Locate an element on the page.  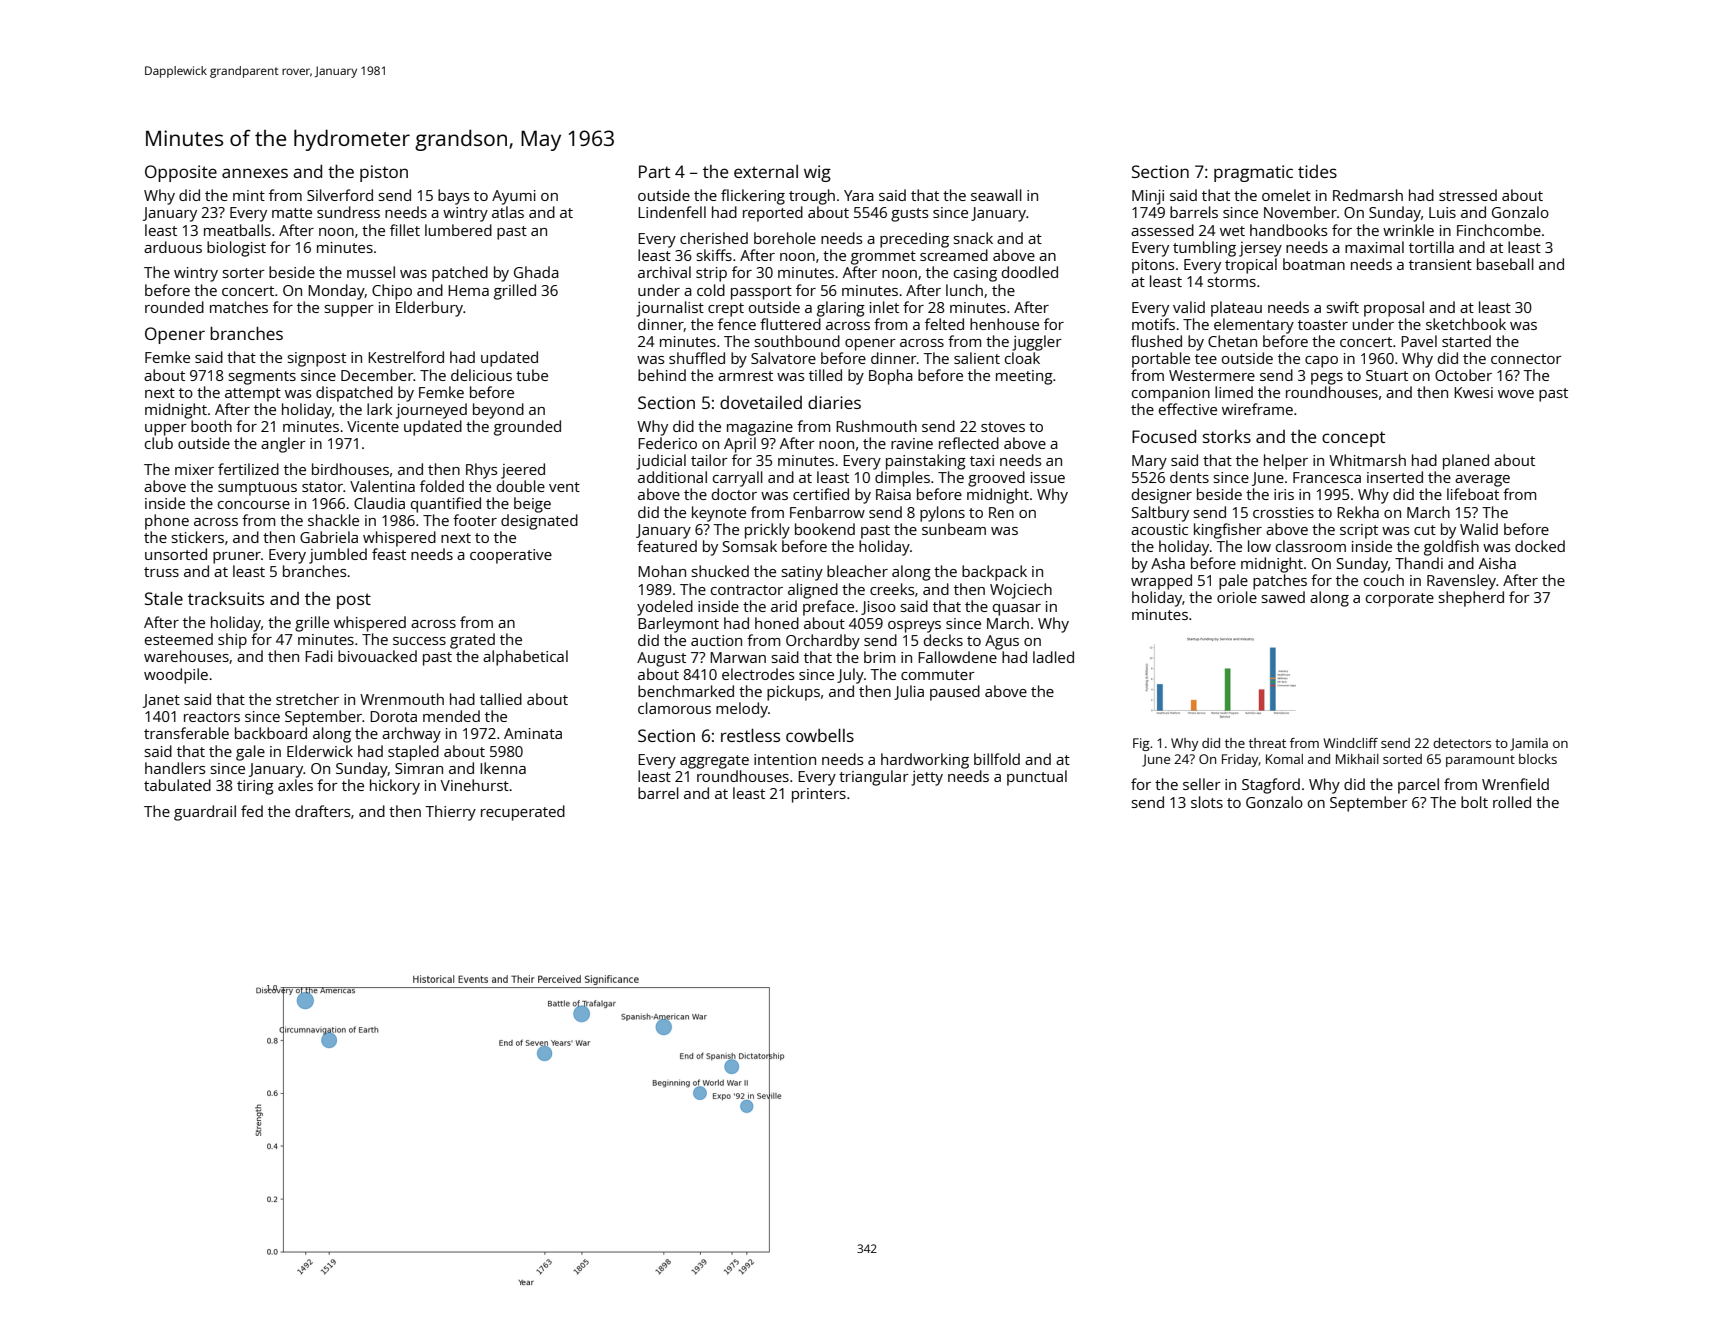
portable is located at coordinates (1161, 360).
